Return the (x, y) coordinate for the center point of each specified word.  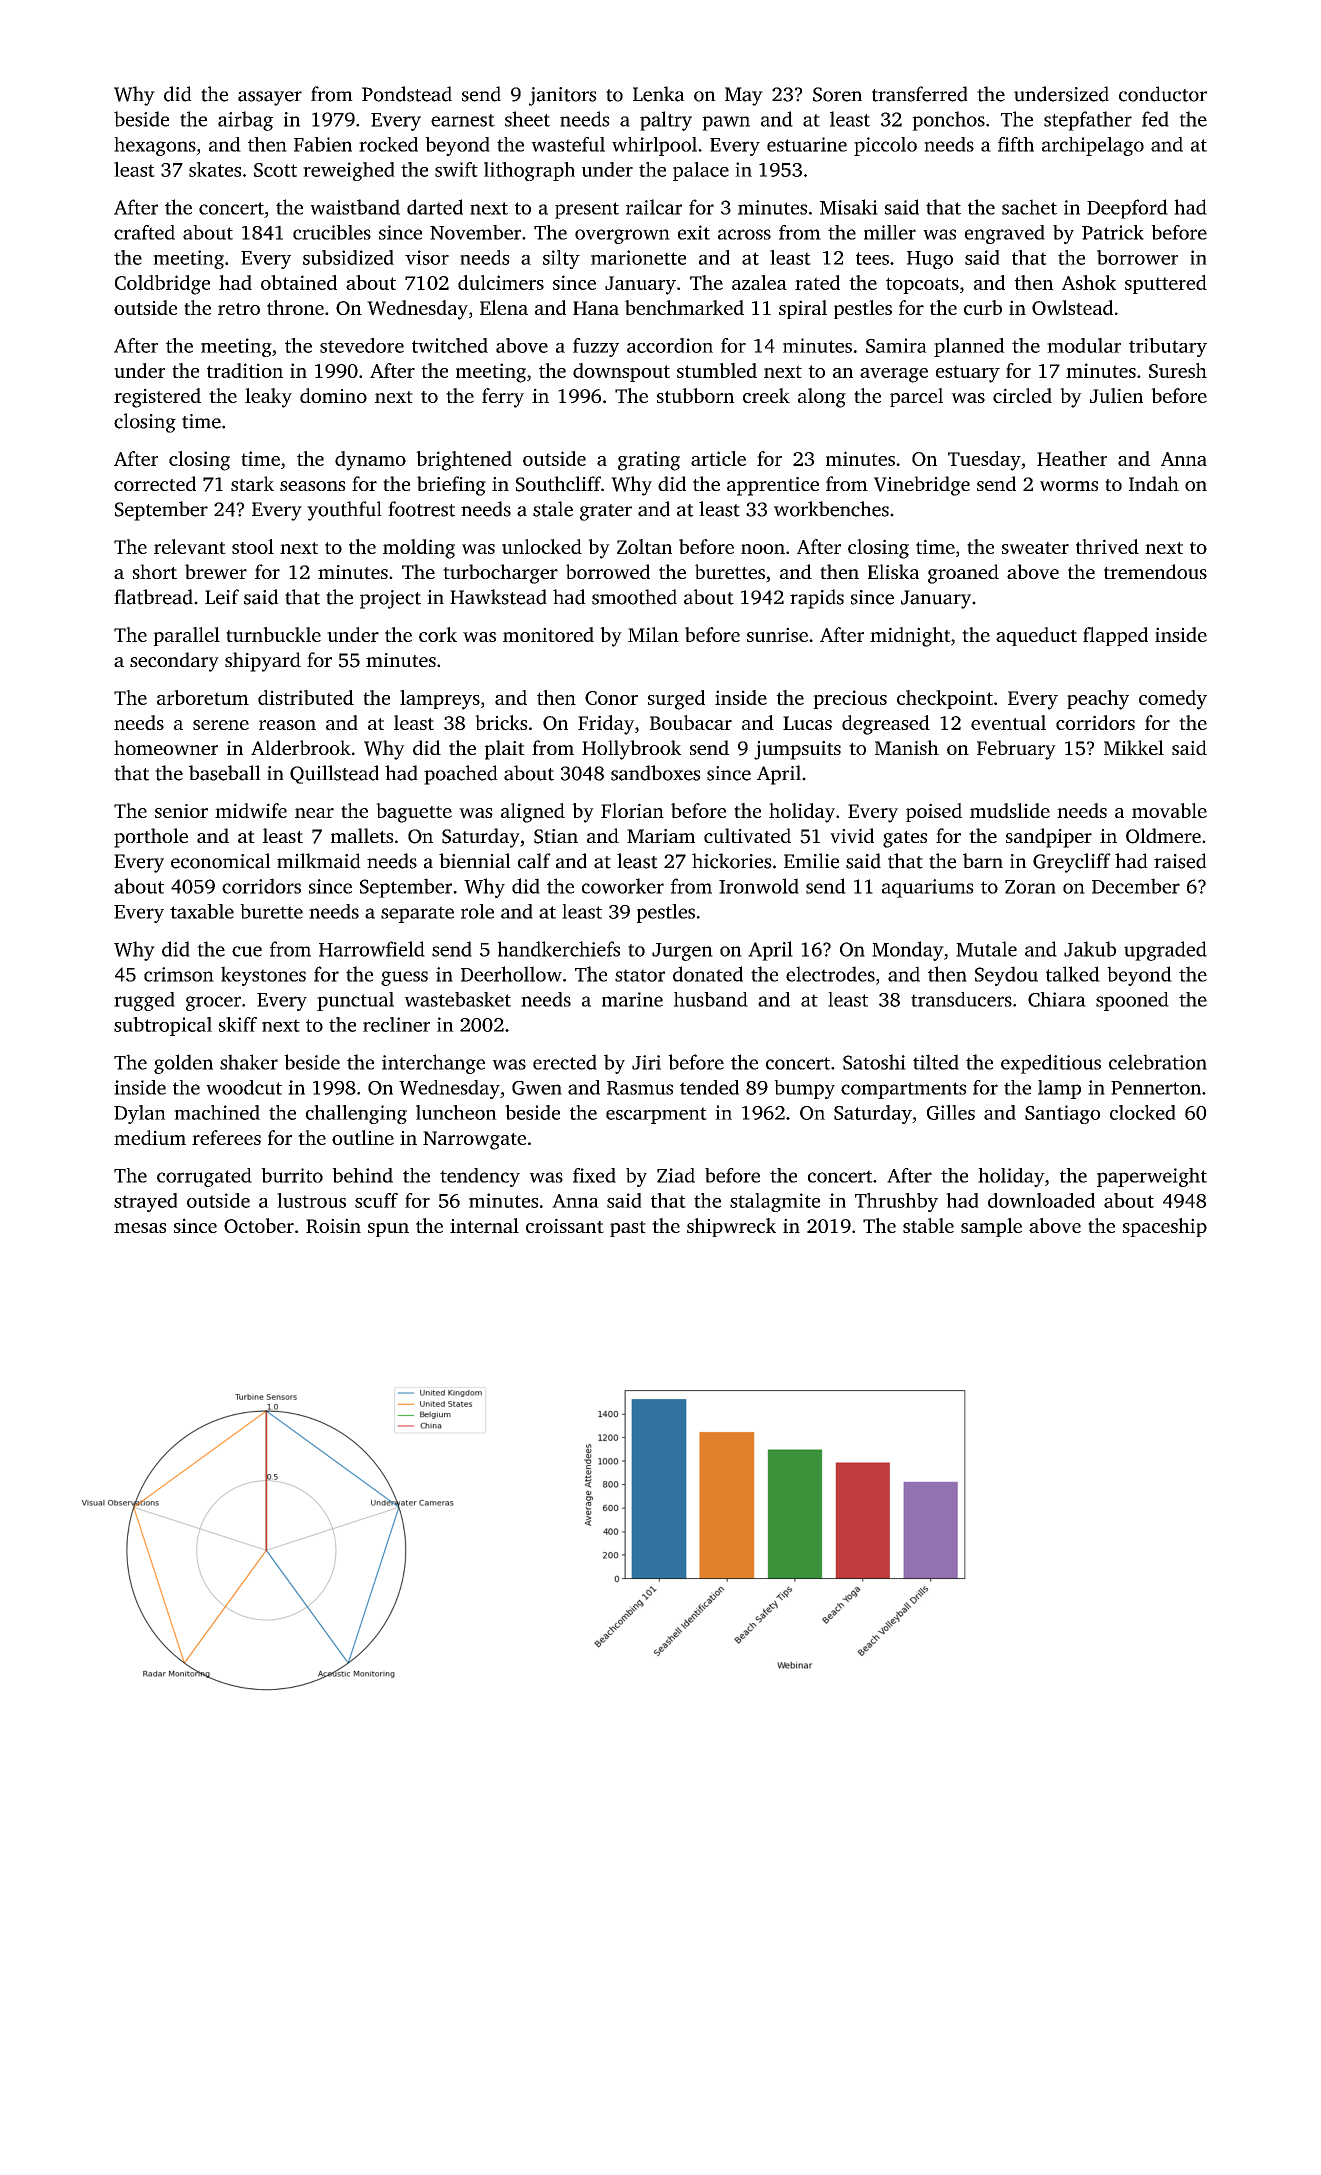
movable (1169, 810)
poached (461, 775)
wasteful (568, 144)
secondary (174, 662)
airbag (245, 121)
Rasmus (640, 1088)
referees (226, 1137)
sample (991, 1227)
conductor (1163, 94)
